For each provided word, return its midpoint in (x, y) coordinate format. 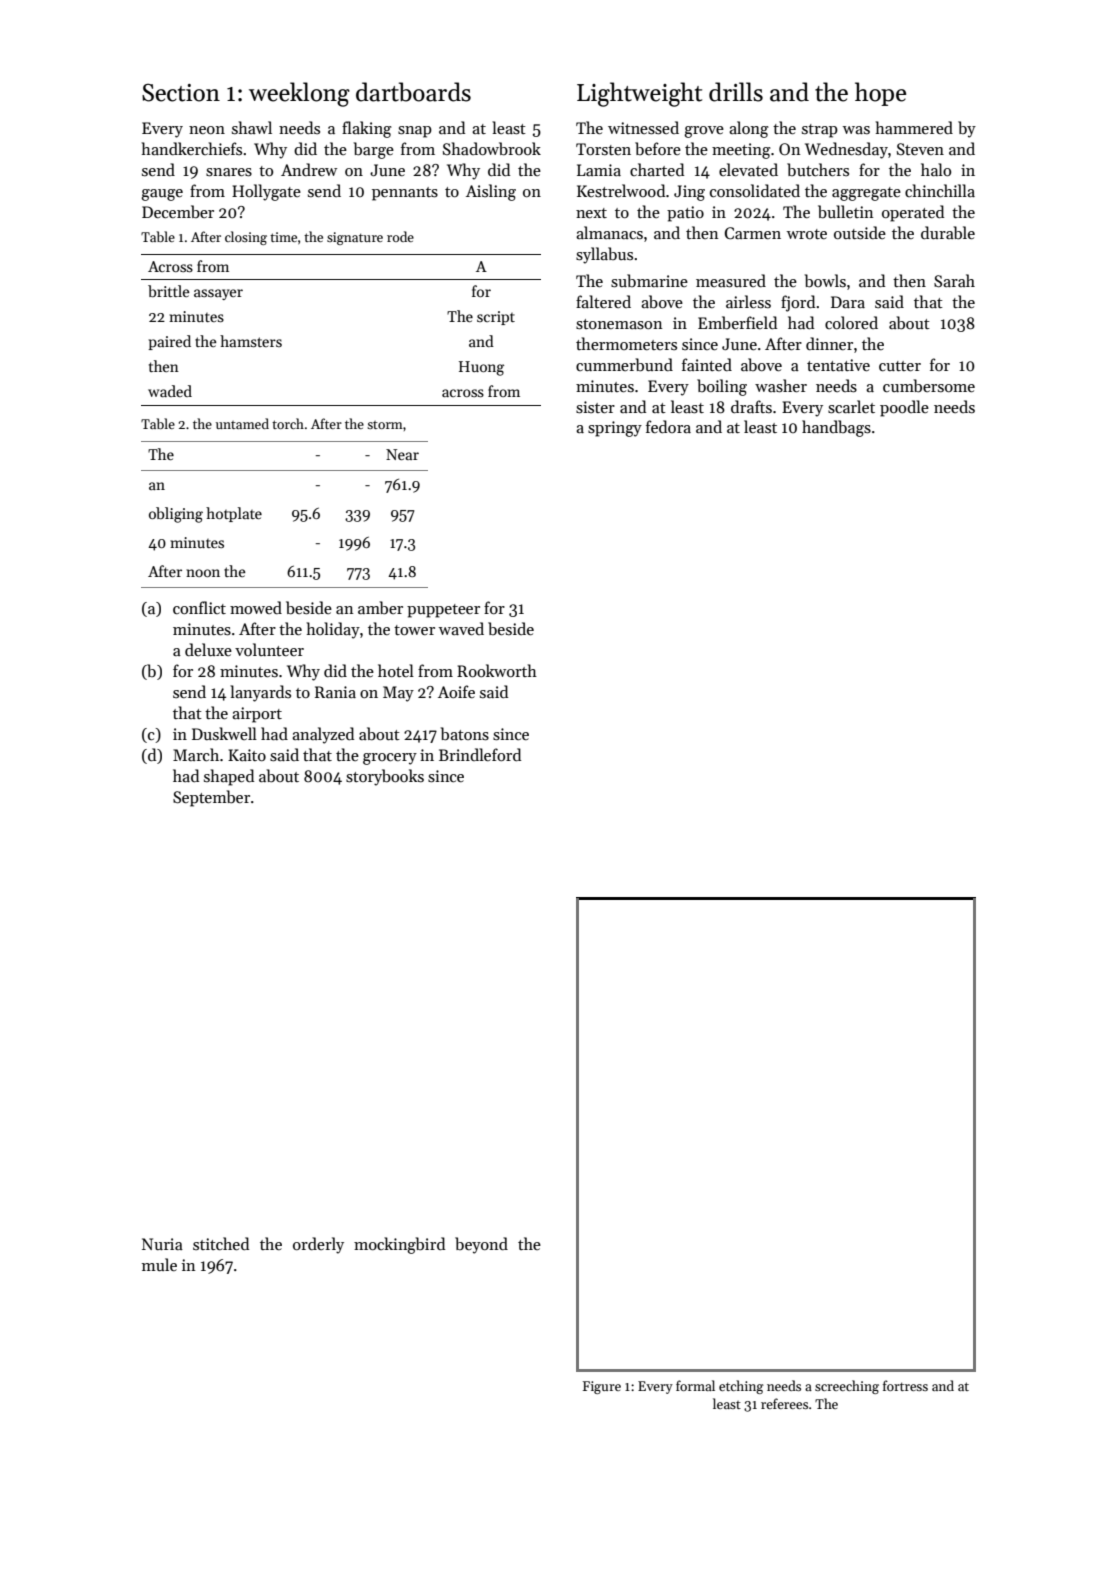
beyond (481, 1245)
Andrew (309, 169)
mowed (256, 607)
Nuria (162, 1244)
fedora (668, 426)
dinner (829, 343)
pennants (405, 194)
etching (741, 1387)
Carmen (753, 233)
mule (159, 1264)
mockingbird (399, 1245)
